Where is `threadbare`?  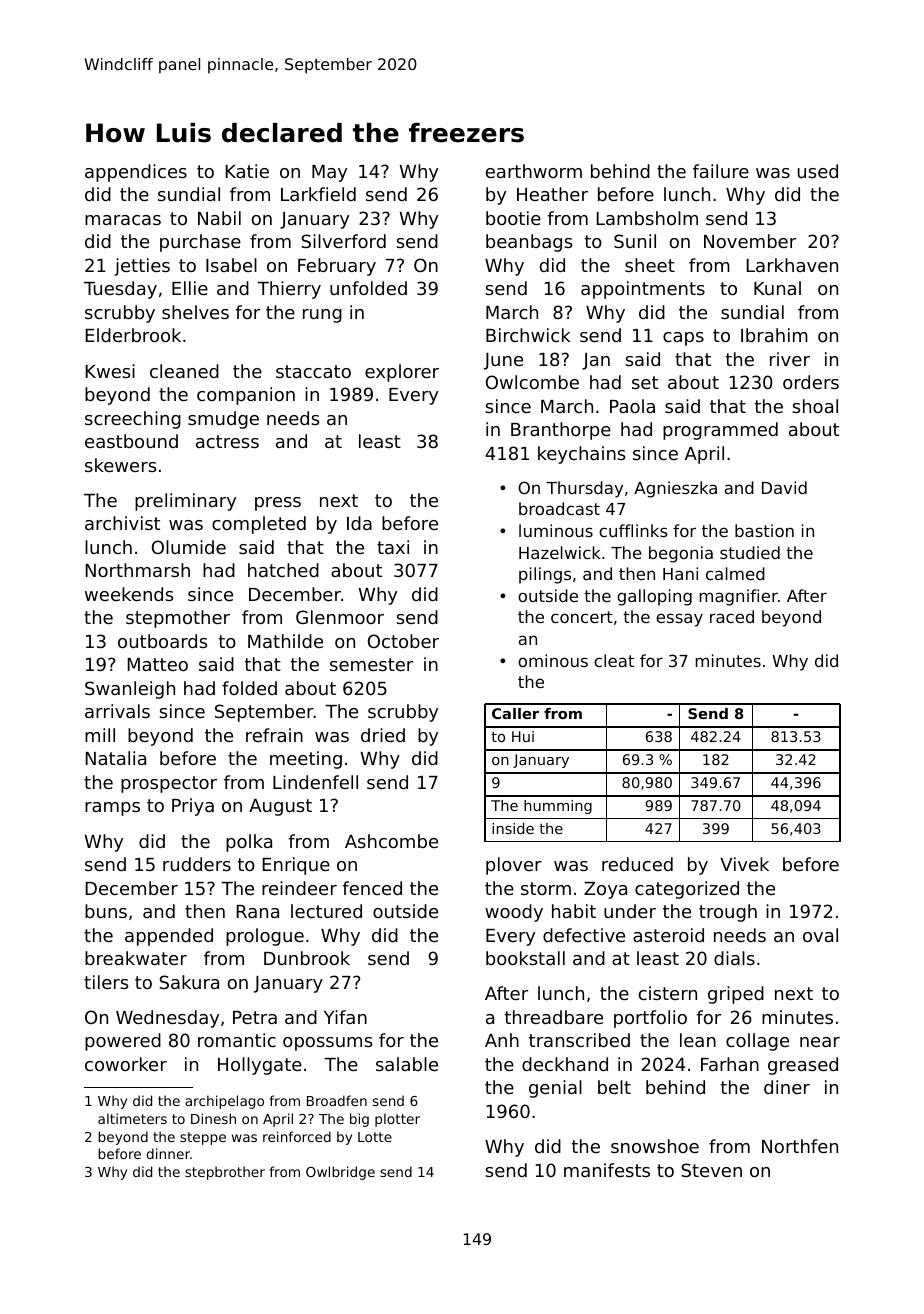 threadbare is located at coordinates (554, 1017).
